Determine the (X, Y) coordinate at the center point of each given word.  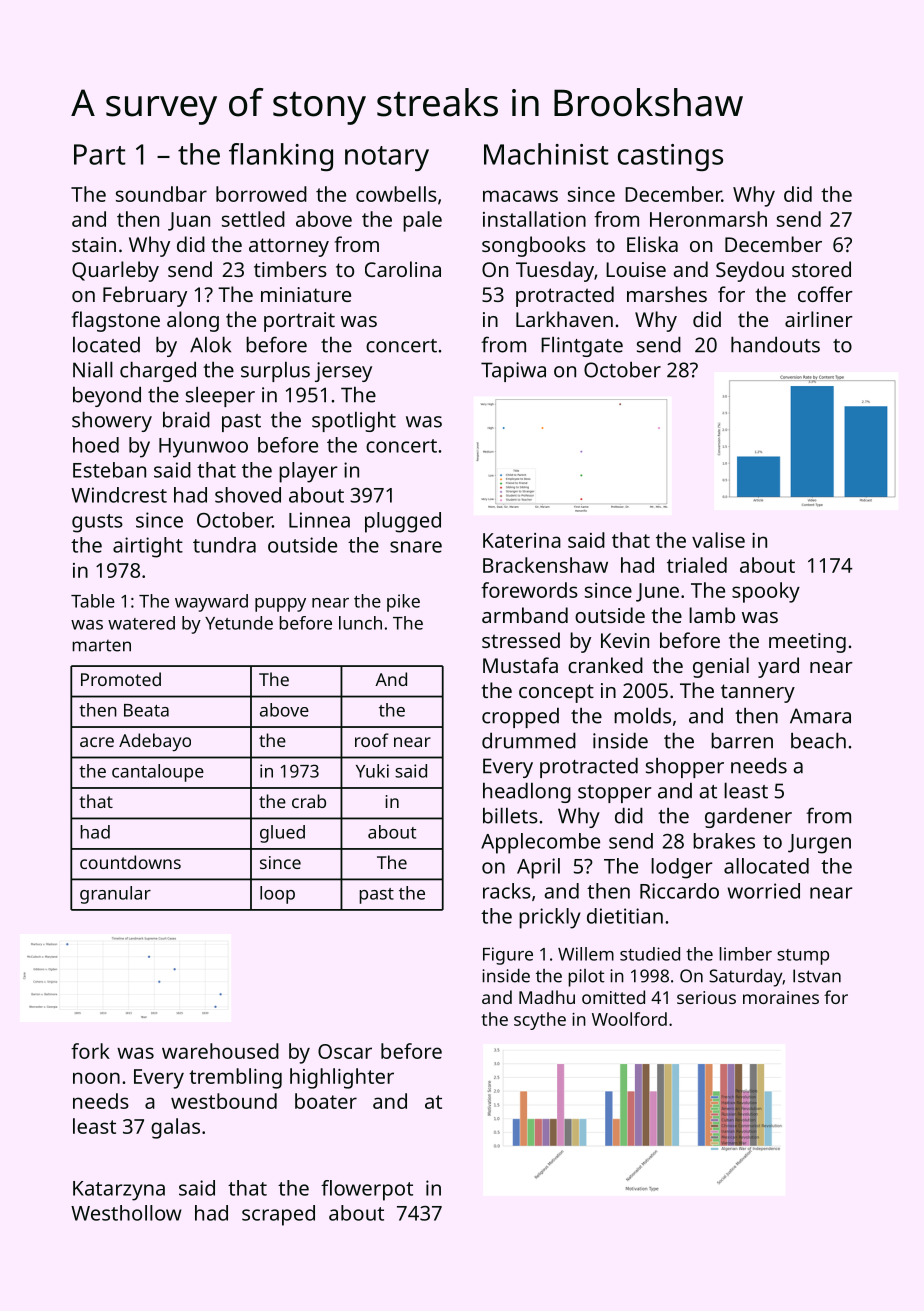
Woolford (629, 1019)
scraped (278, 1215)
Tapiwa (513, 372)
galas (175, 1128)
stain (94, 244)
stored (821, 269)
